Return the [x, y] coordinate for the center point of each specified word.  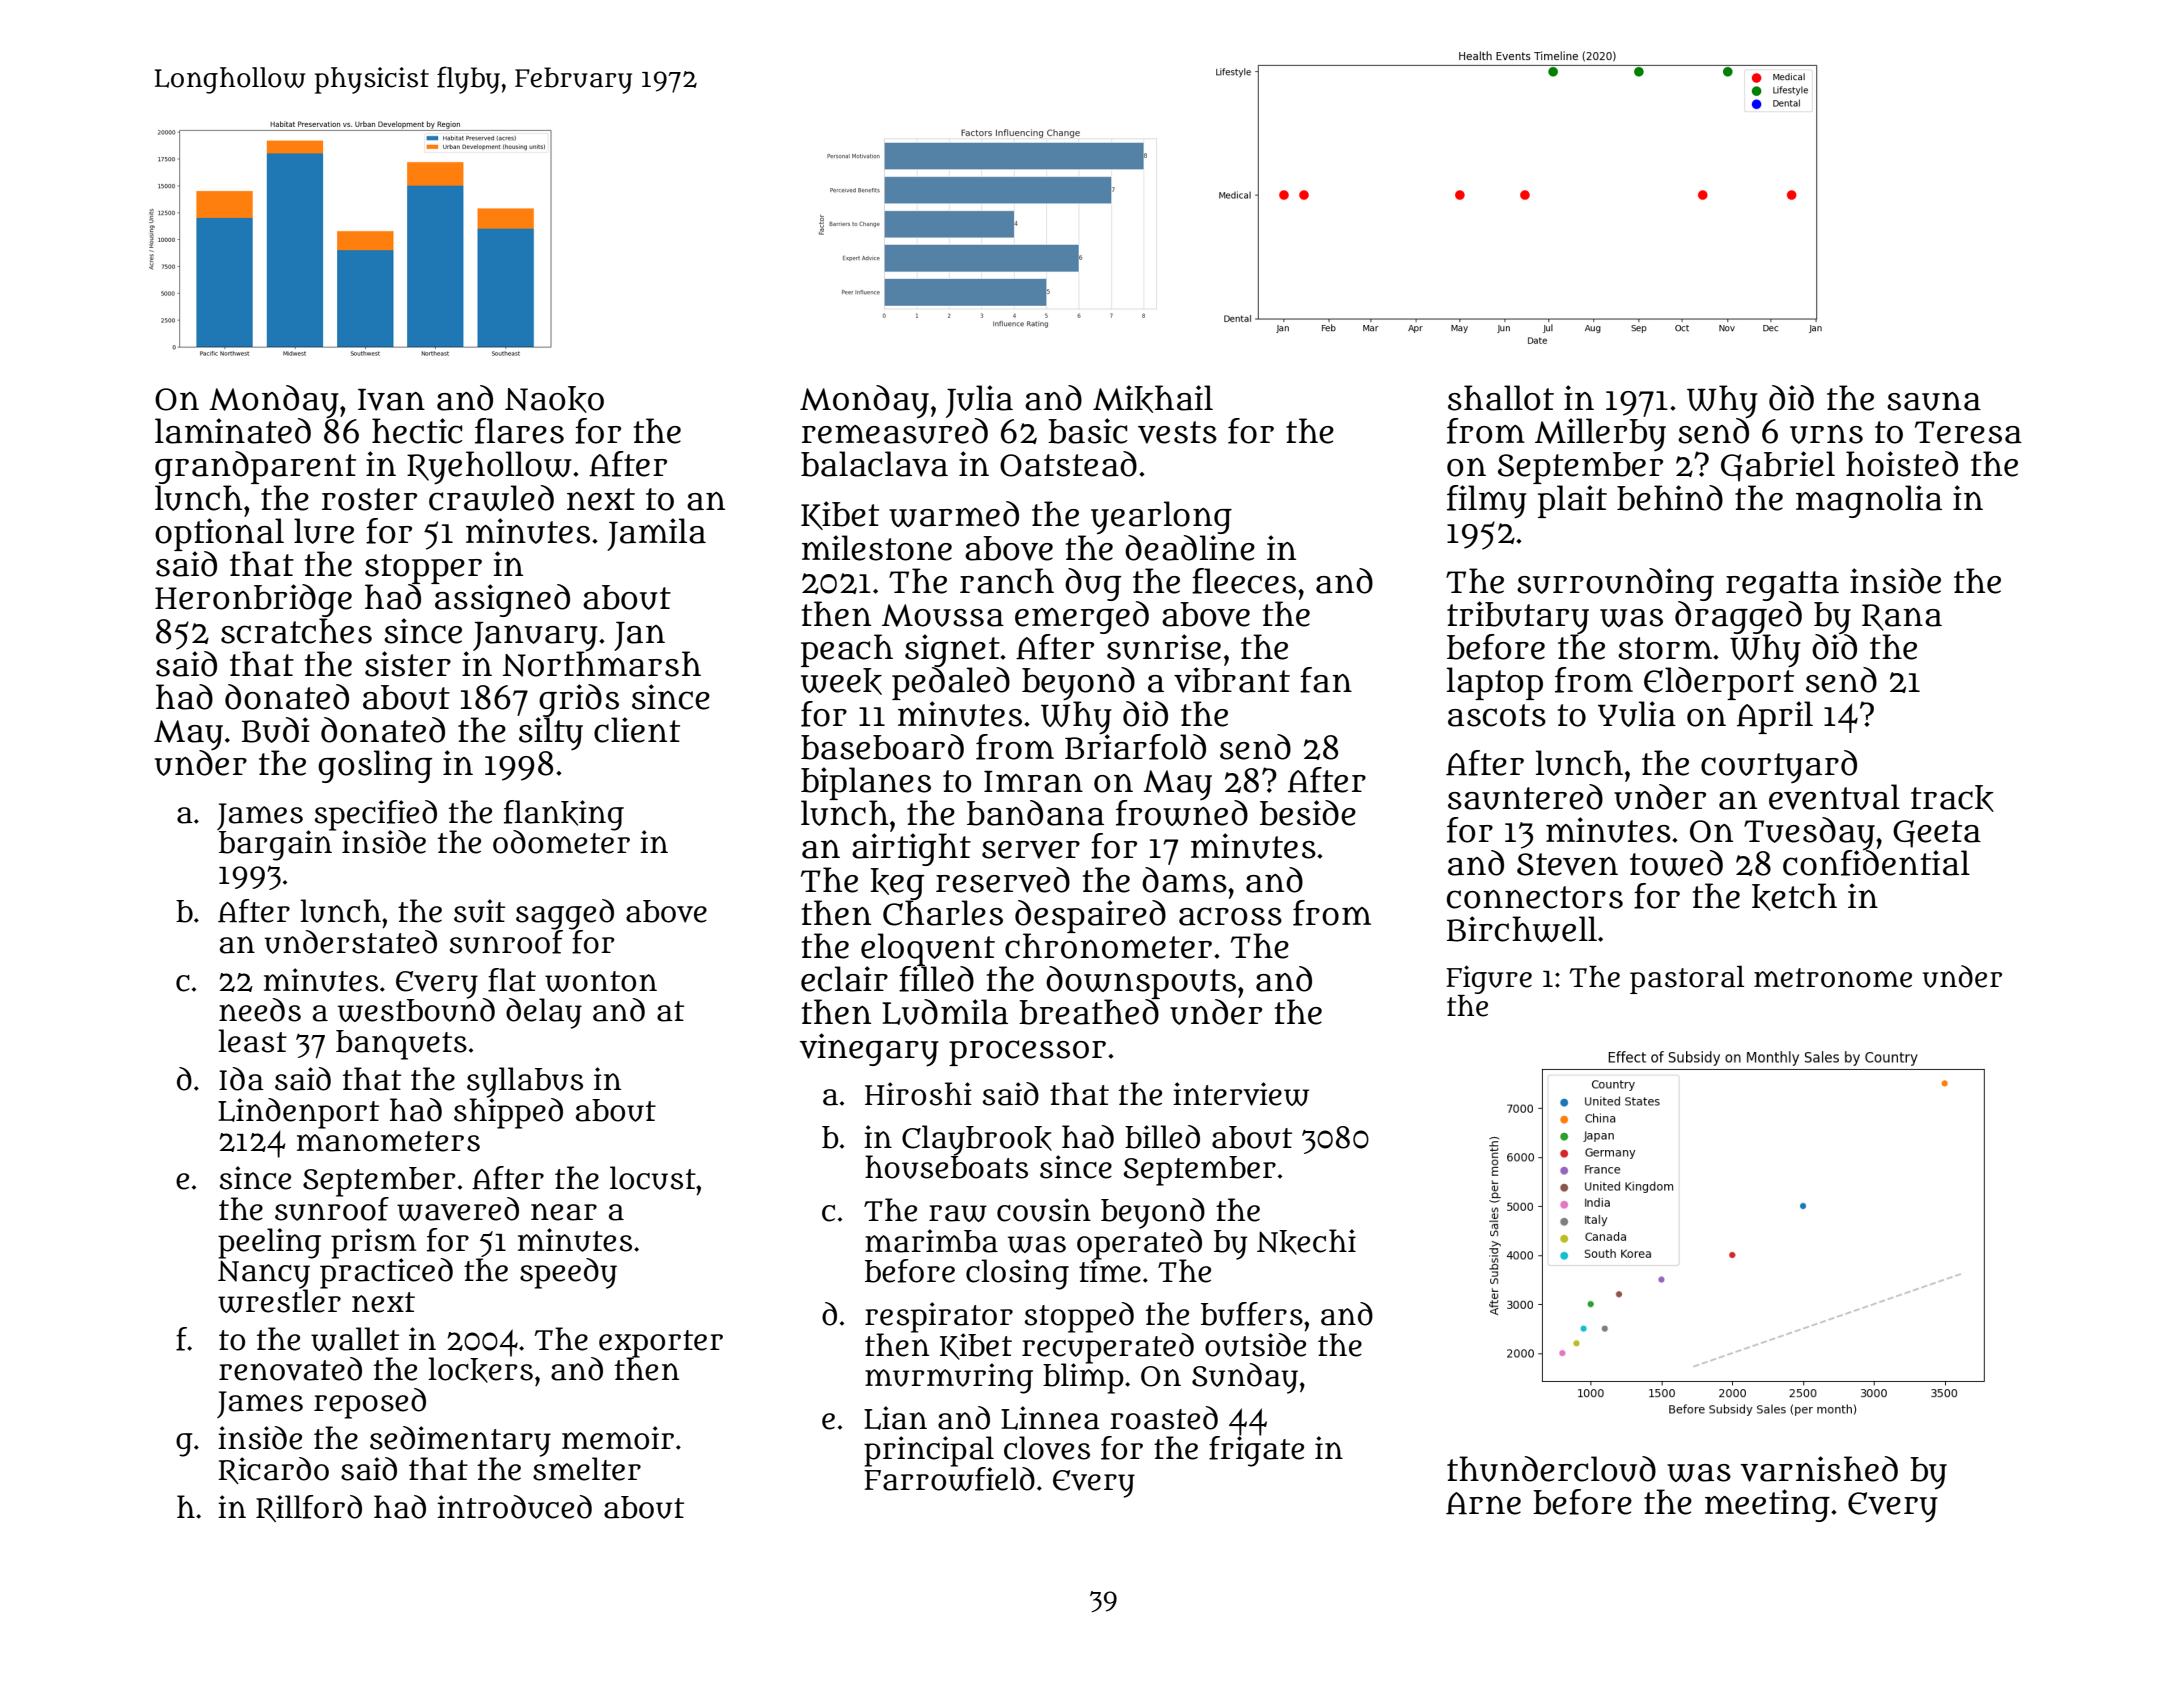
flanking [564, 815]
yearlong [1161, 517]
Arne [1483, 1503]
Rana [1902, 617]
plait [1572, 501]
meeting [1767, 1505]
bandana [1035, 813]
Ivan [391, 400]
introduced [514, 1507]
